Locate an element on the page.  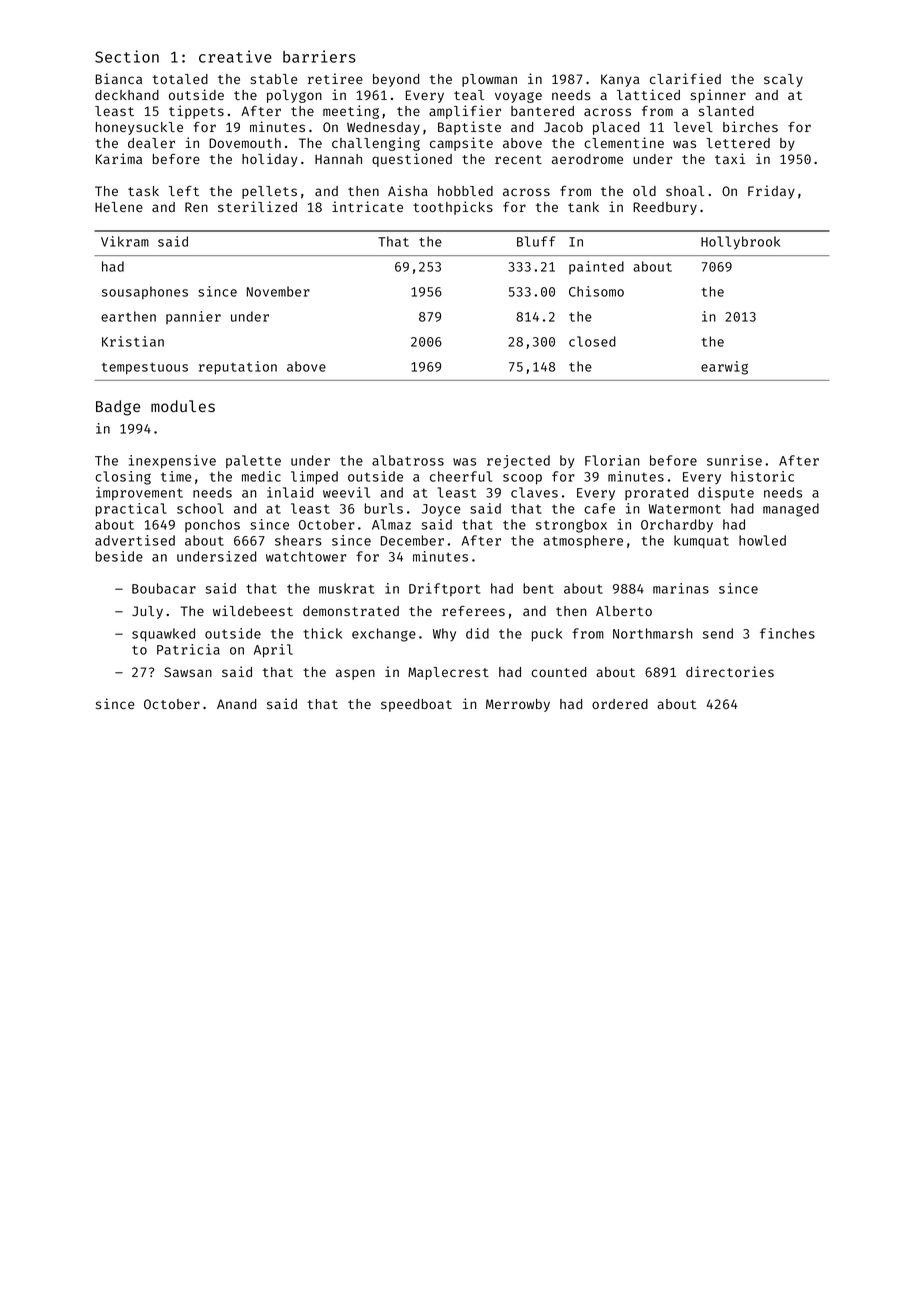
Sawsan is located at coordinates (188, 672).
